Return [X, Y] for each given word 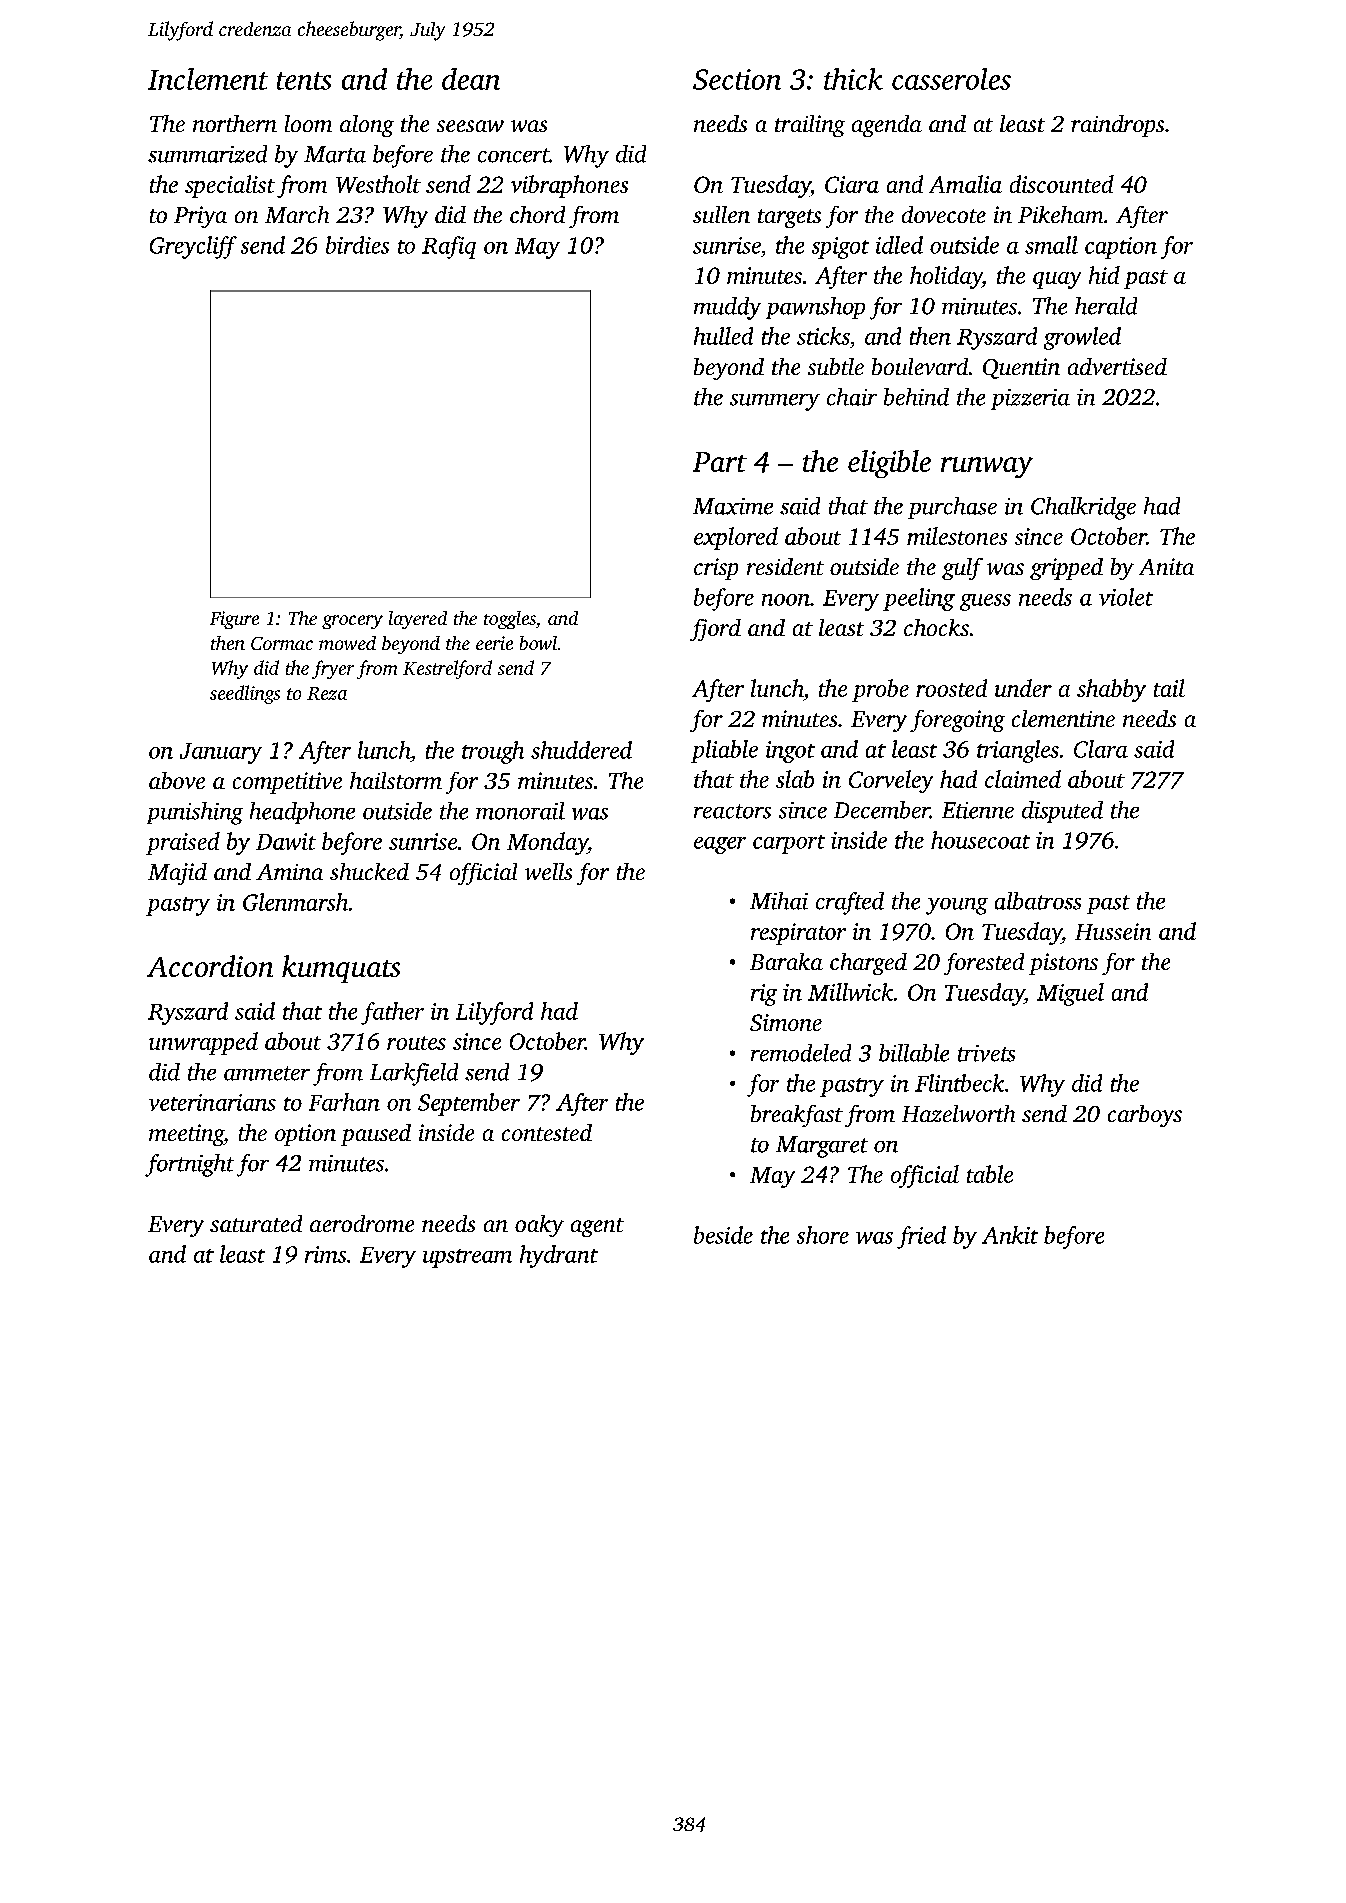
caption [1121, 248]
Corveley [891, 781]
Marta [335, 154]
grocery [352, 622]
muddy [727, 308]
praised [183, 843]
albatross [1038, 901]
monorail [520, 811]
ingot [790, 752]
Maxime [733, 506]
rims [325, 1254]
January [221, 753]
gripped [1066, 569]
